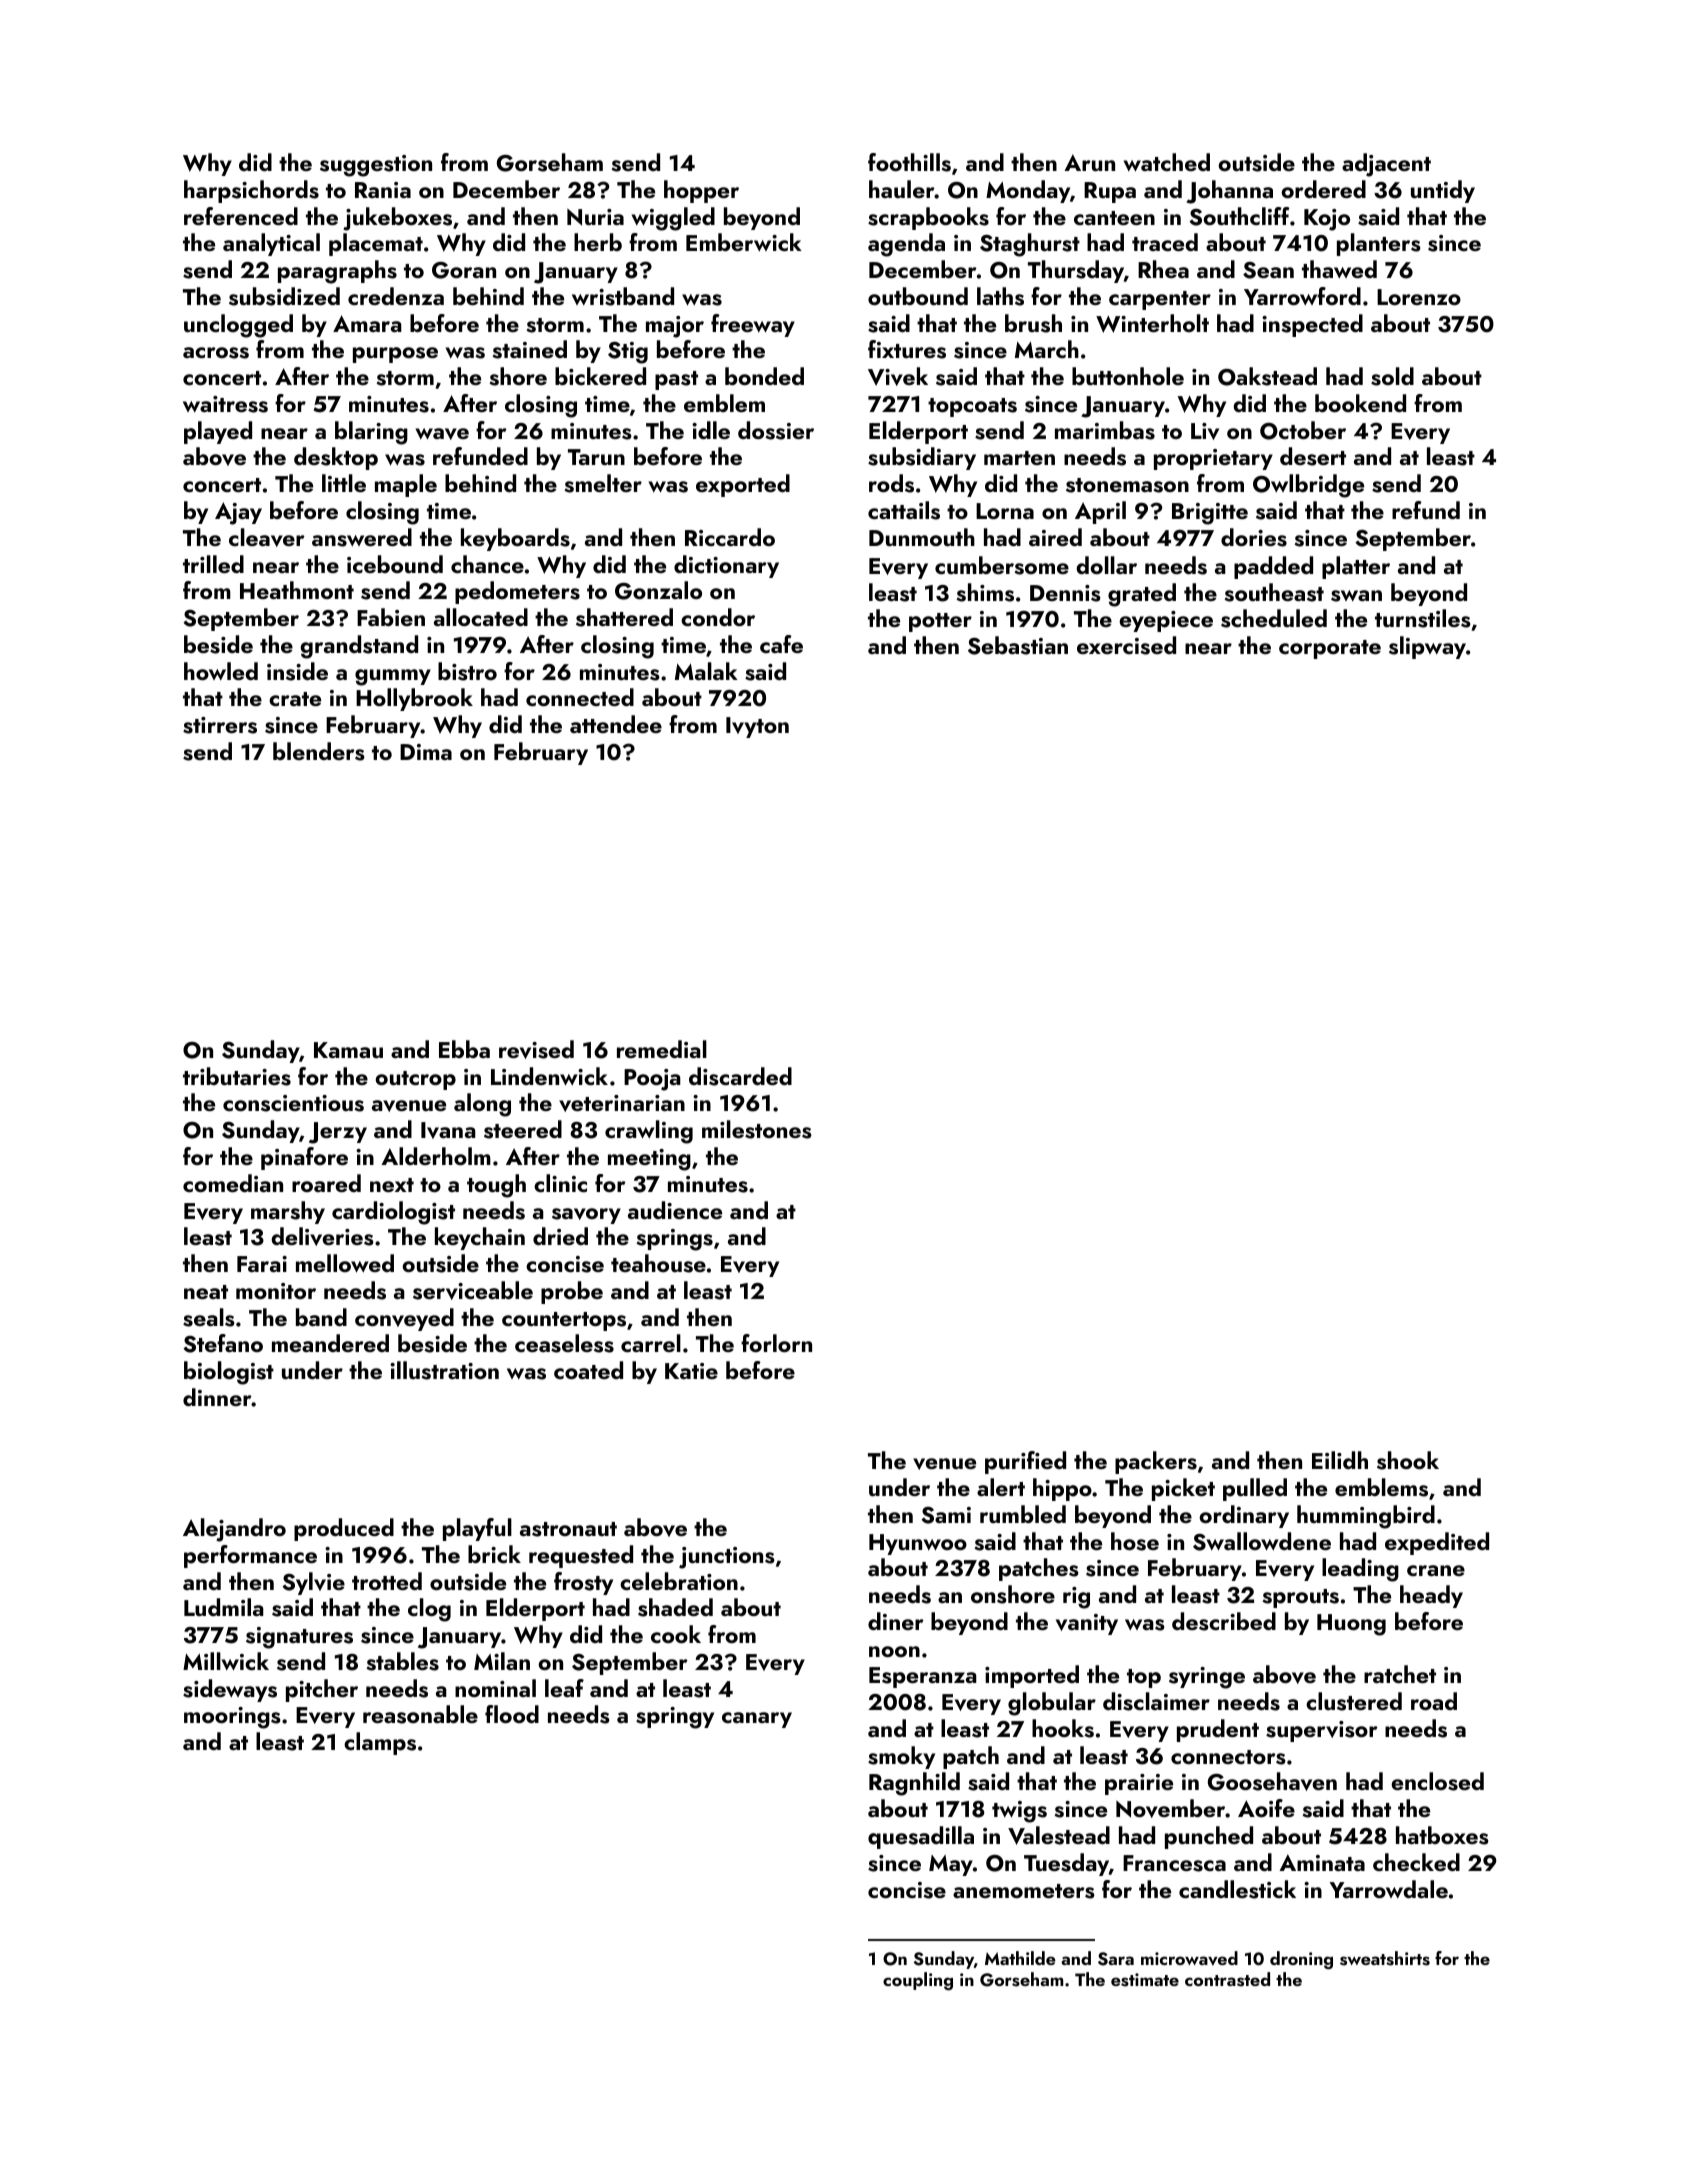 This page has height=2178, width=1683. I want to click on Riccardo, so click(730, 537).
